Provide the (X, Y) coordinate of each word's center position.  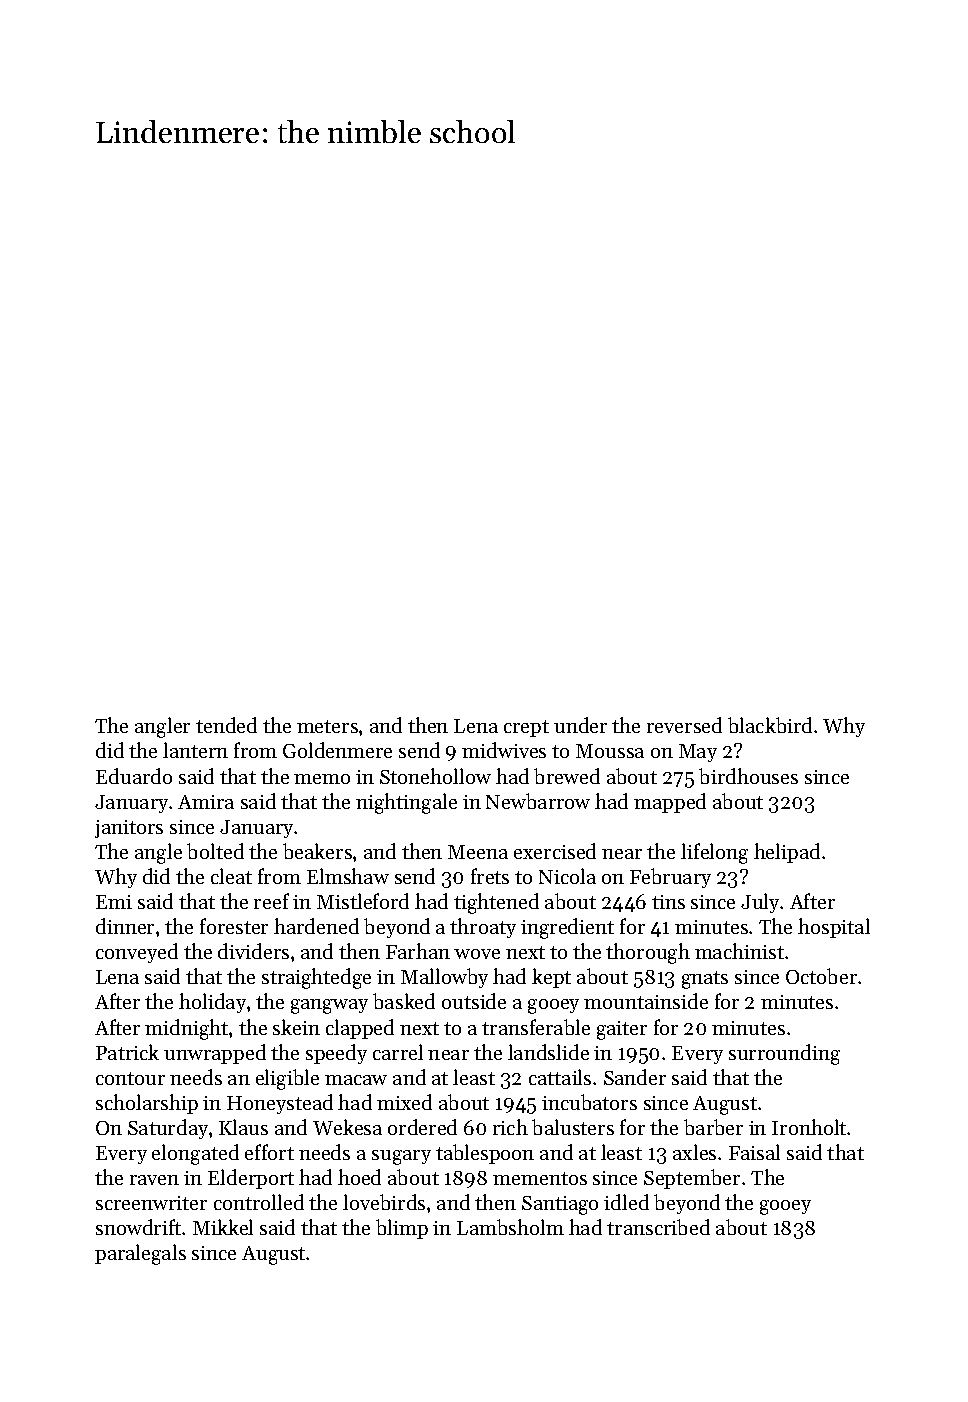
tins (668, 902)
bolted (215, 851)
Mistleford (363, 901)
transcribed (658, 1227)
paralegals (140, 1254)
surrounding (784, 1054)
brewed (567, 776)
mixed (404, 1102)
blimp (402, 1229)
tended (226, 725)
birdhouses (748, 776)
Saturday (168, 1129)
